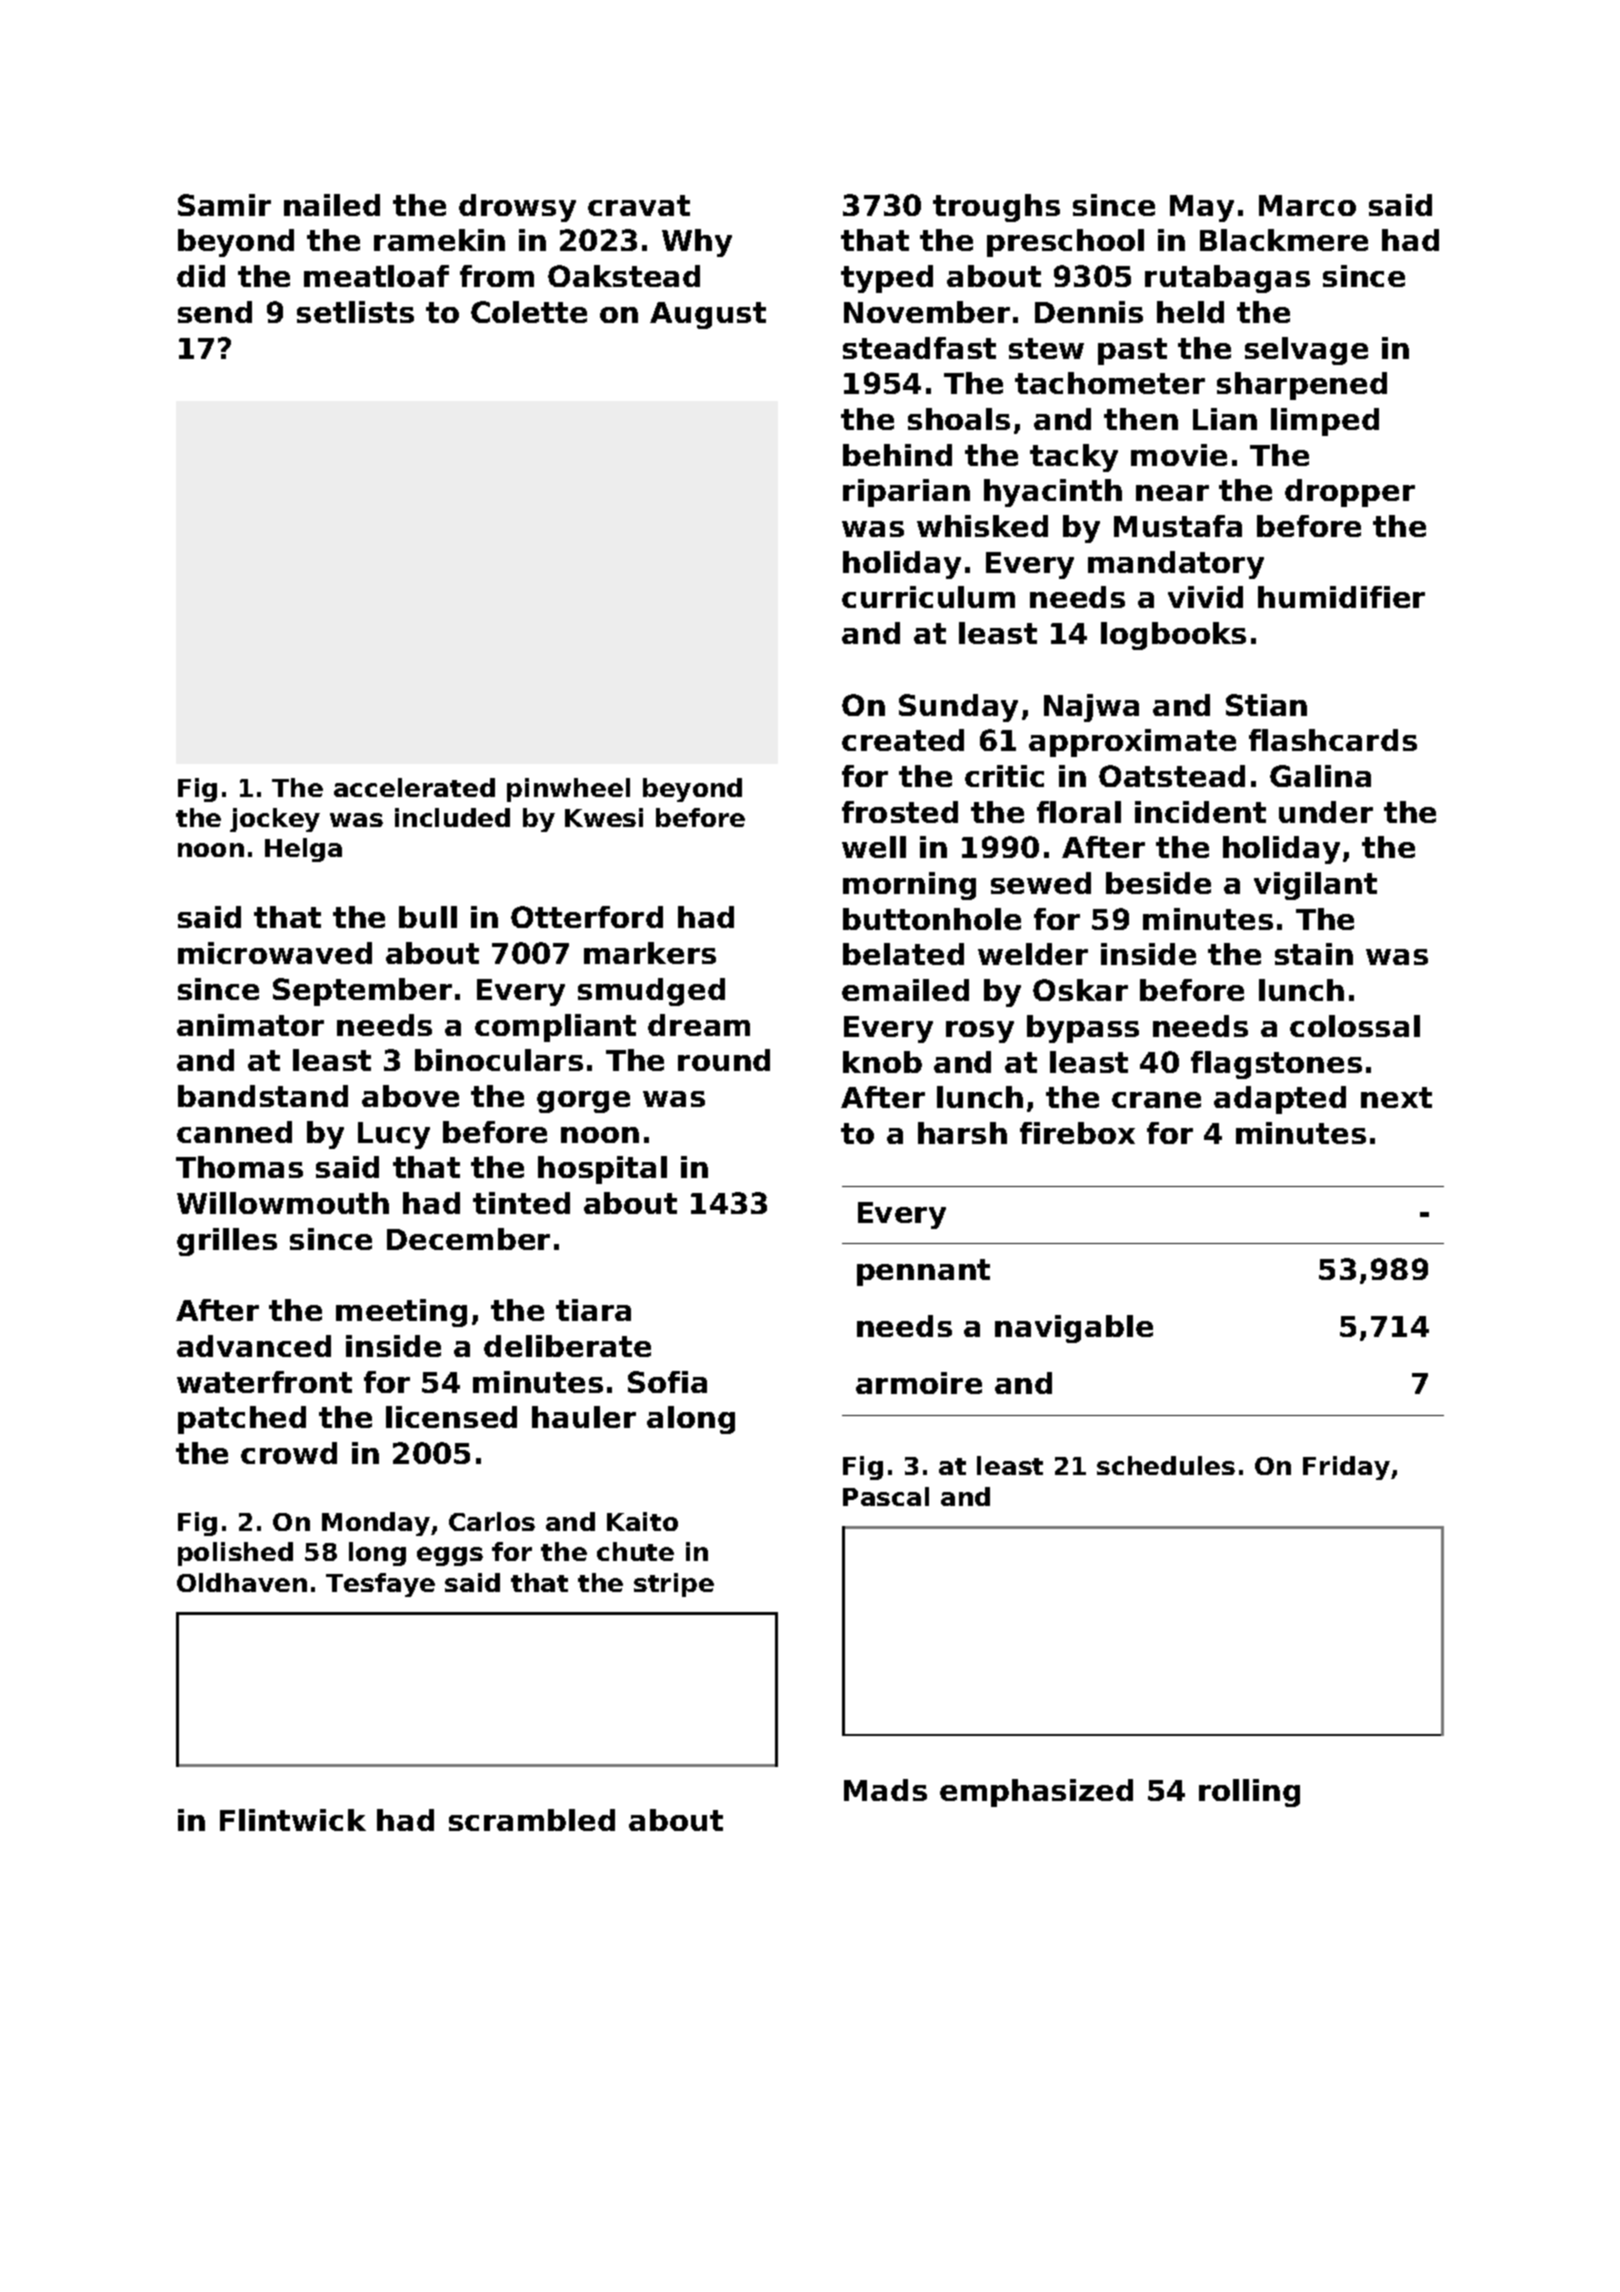  I want to click on pennant, so click(923, 1272).
